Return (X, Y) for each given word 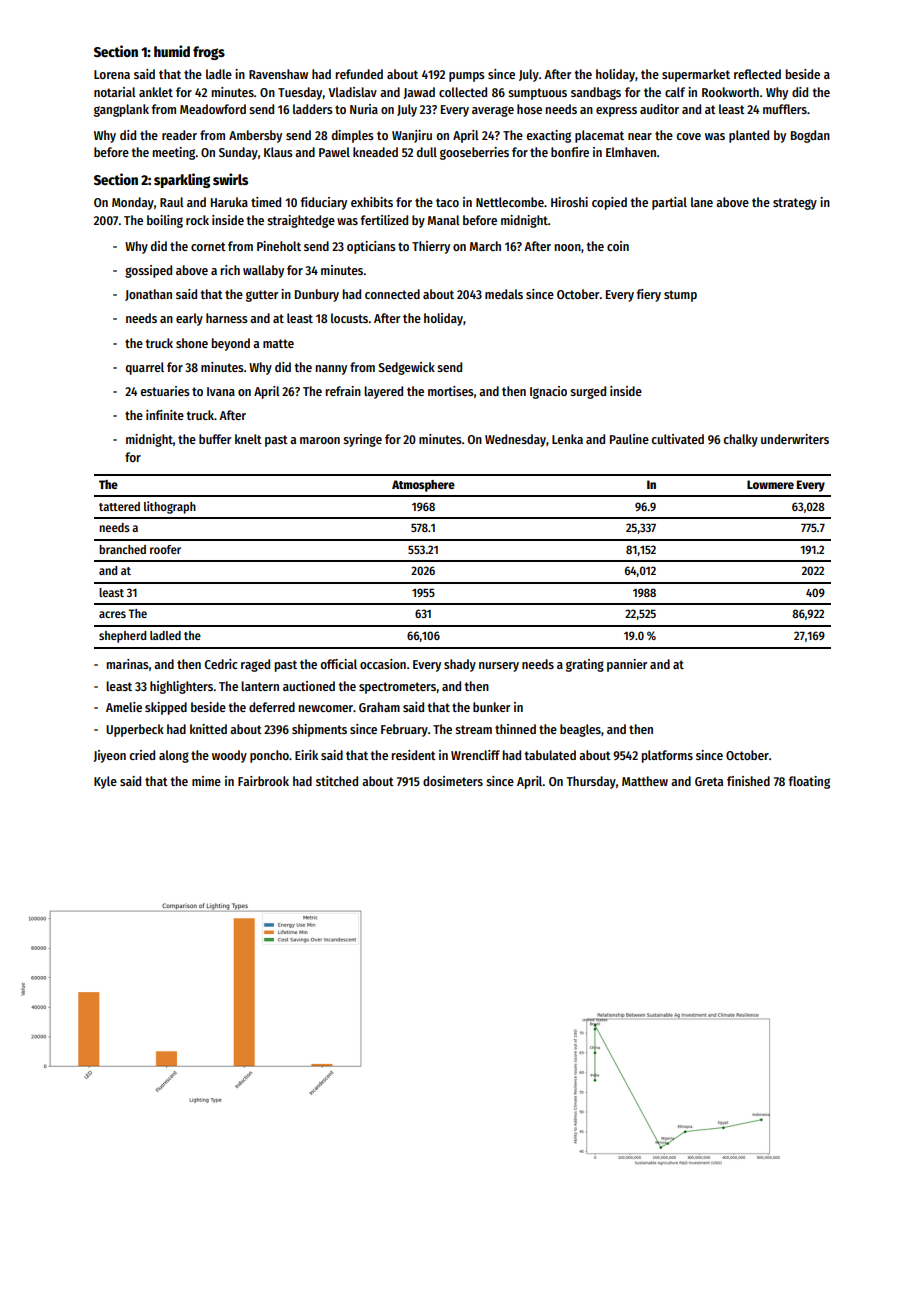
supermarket (696, 75)
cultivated (677, 439)
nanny (331, 370)
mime (206, 781)
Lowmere (770, 484)
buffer (215, 439)
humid (172, 51)
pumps (467, 77)
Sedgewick (406, 368)
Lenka (567, 439)
